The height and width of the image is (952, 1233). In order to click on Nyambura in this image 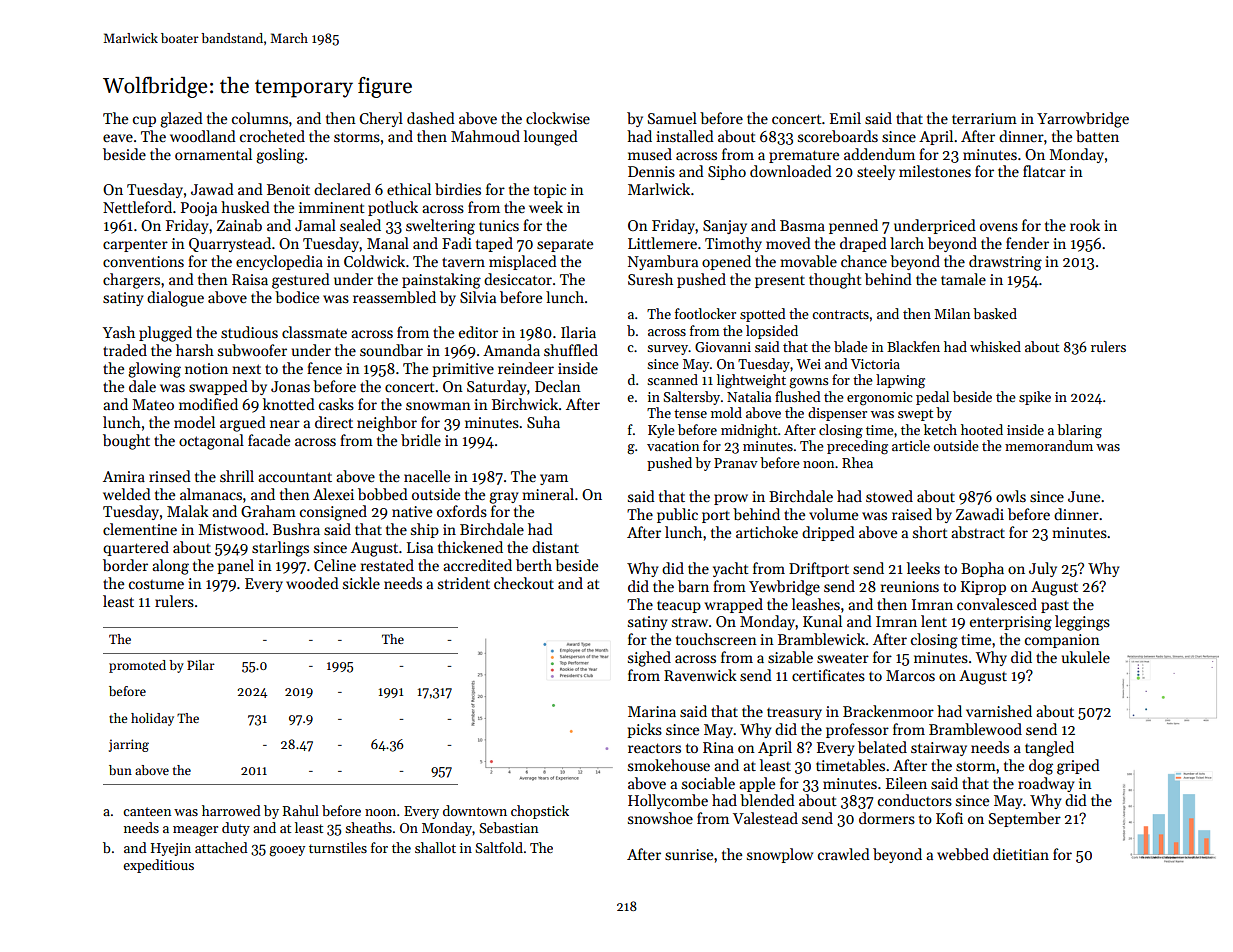, I will do `click(663, 262)`.
